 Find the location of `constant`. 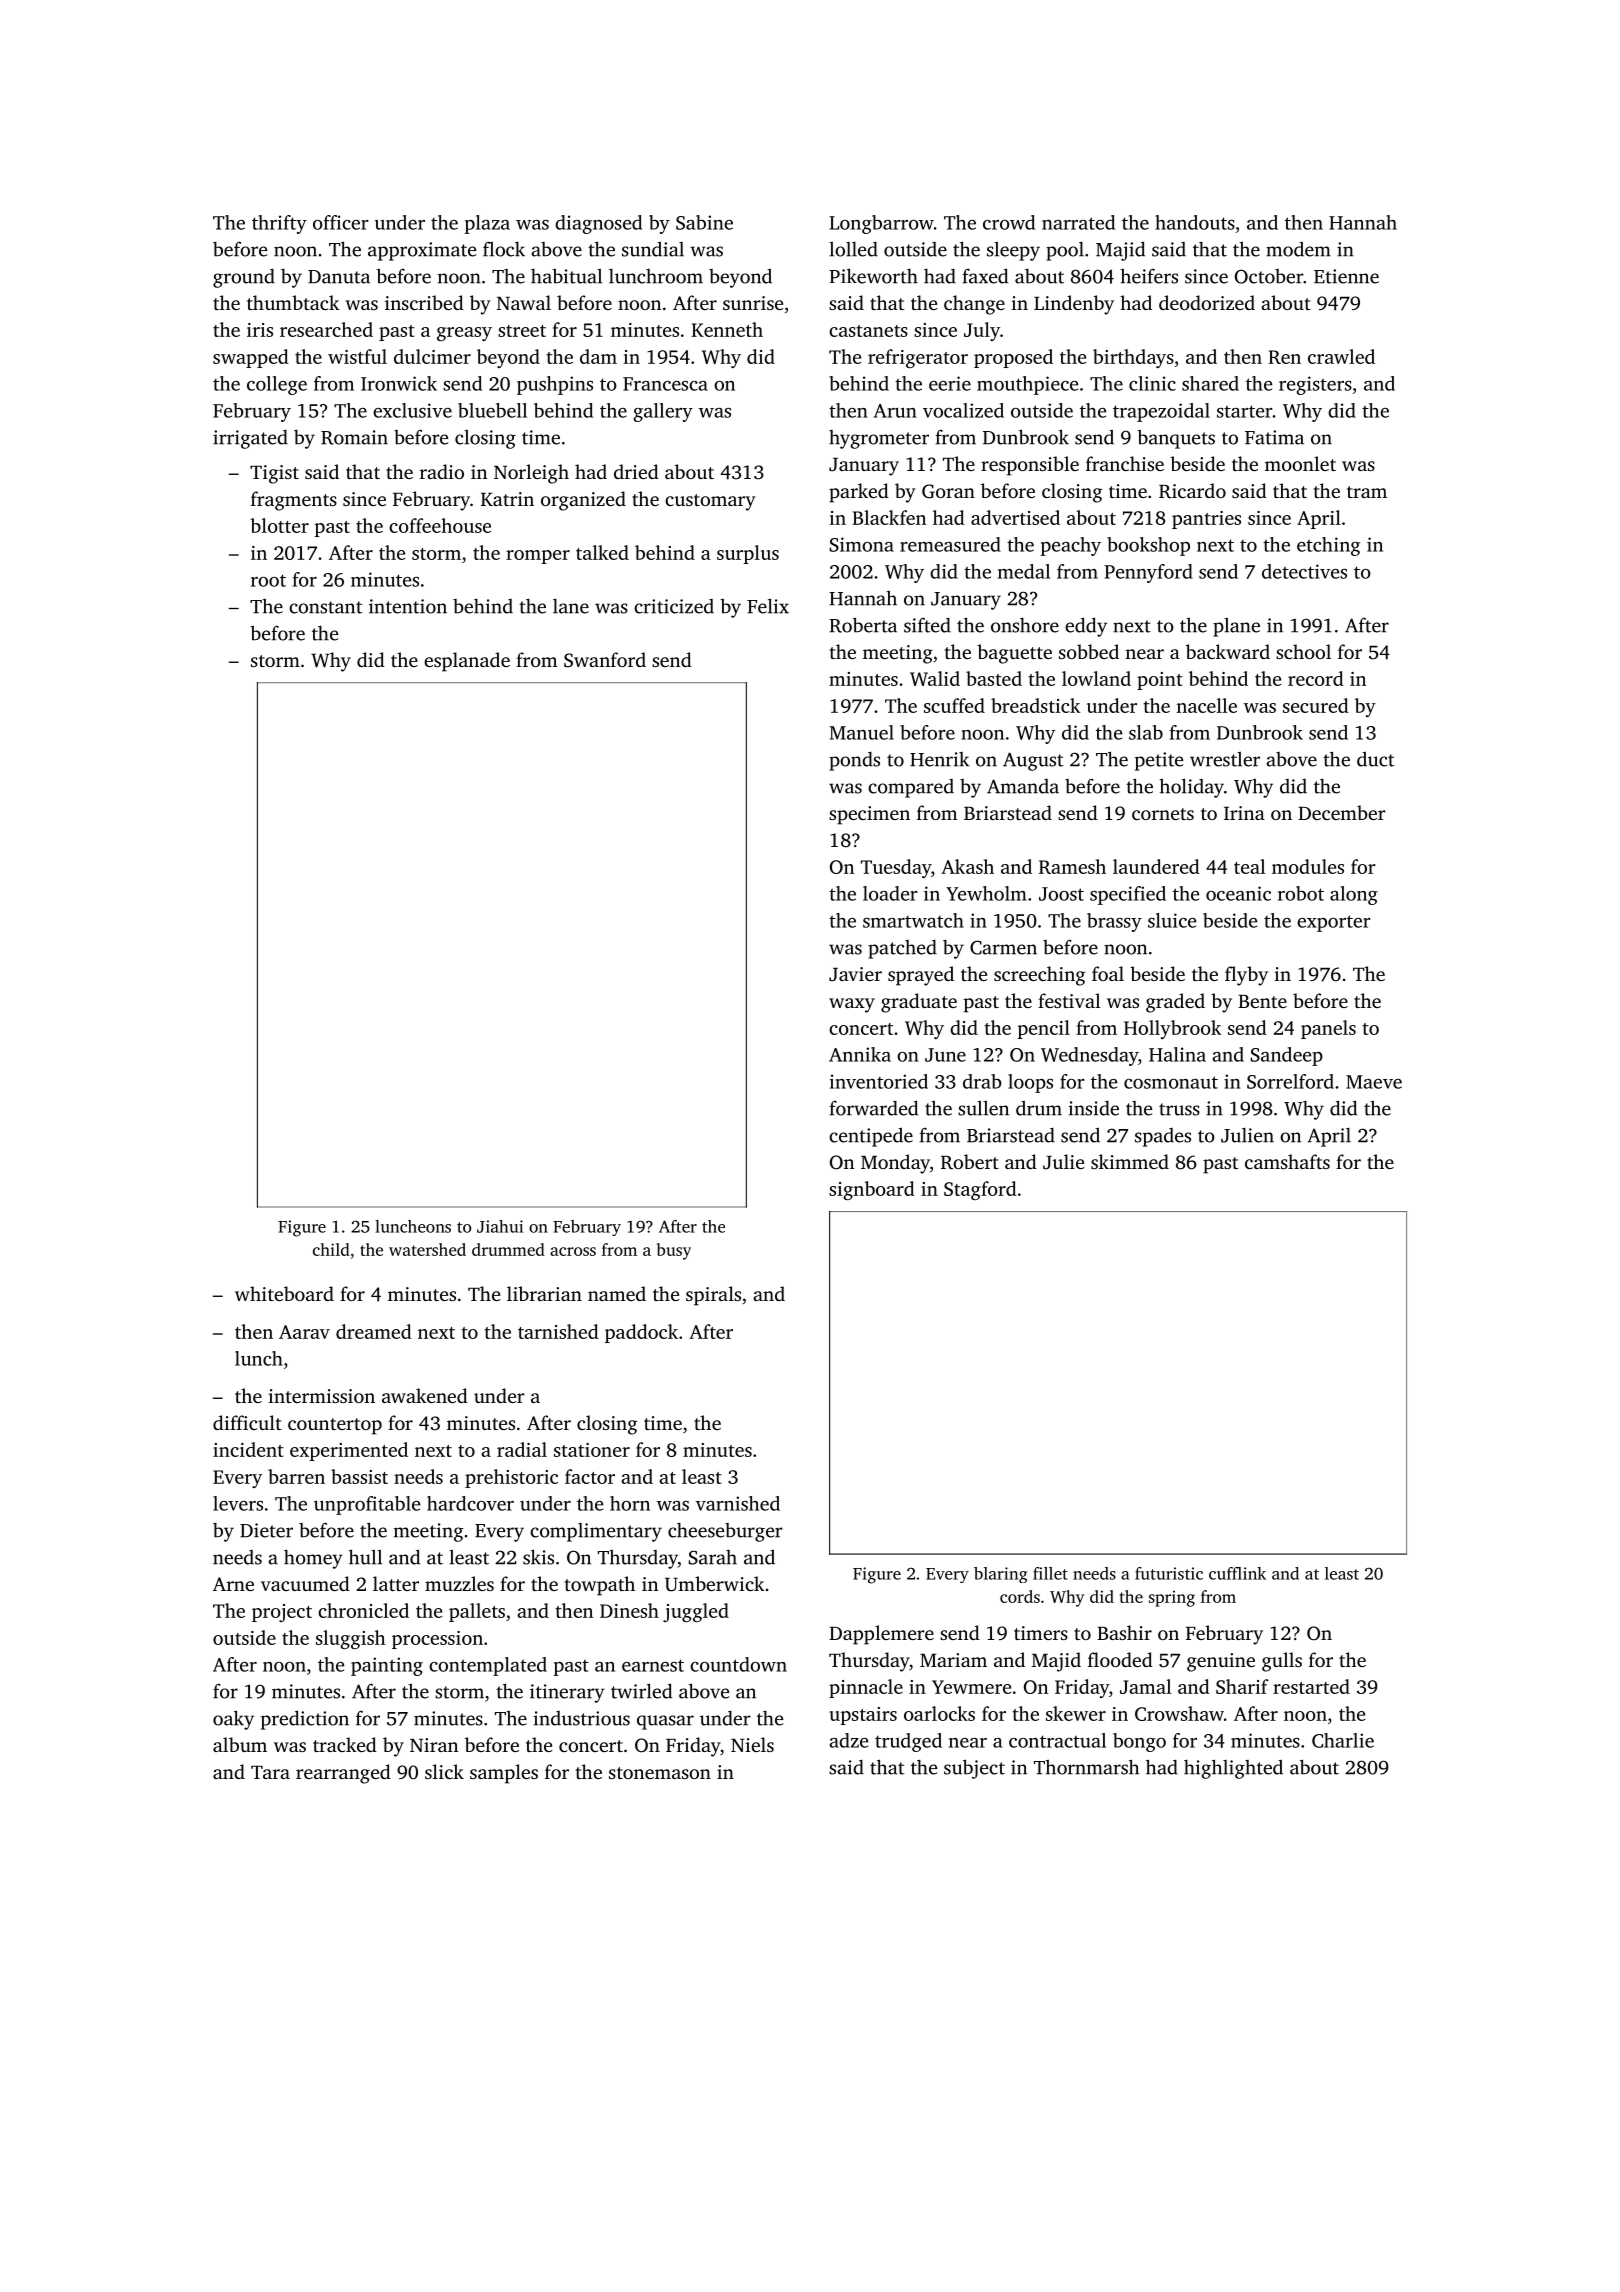

constant is located at coordinates (326, 607).
